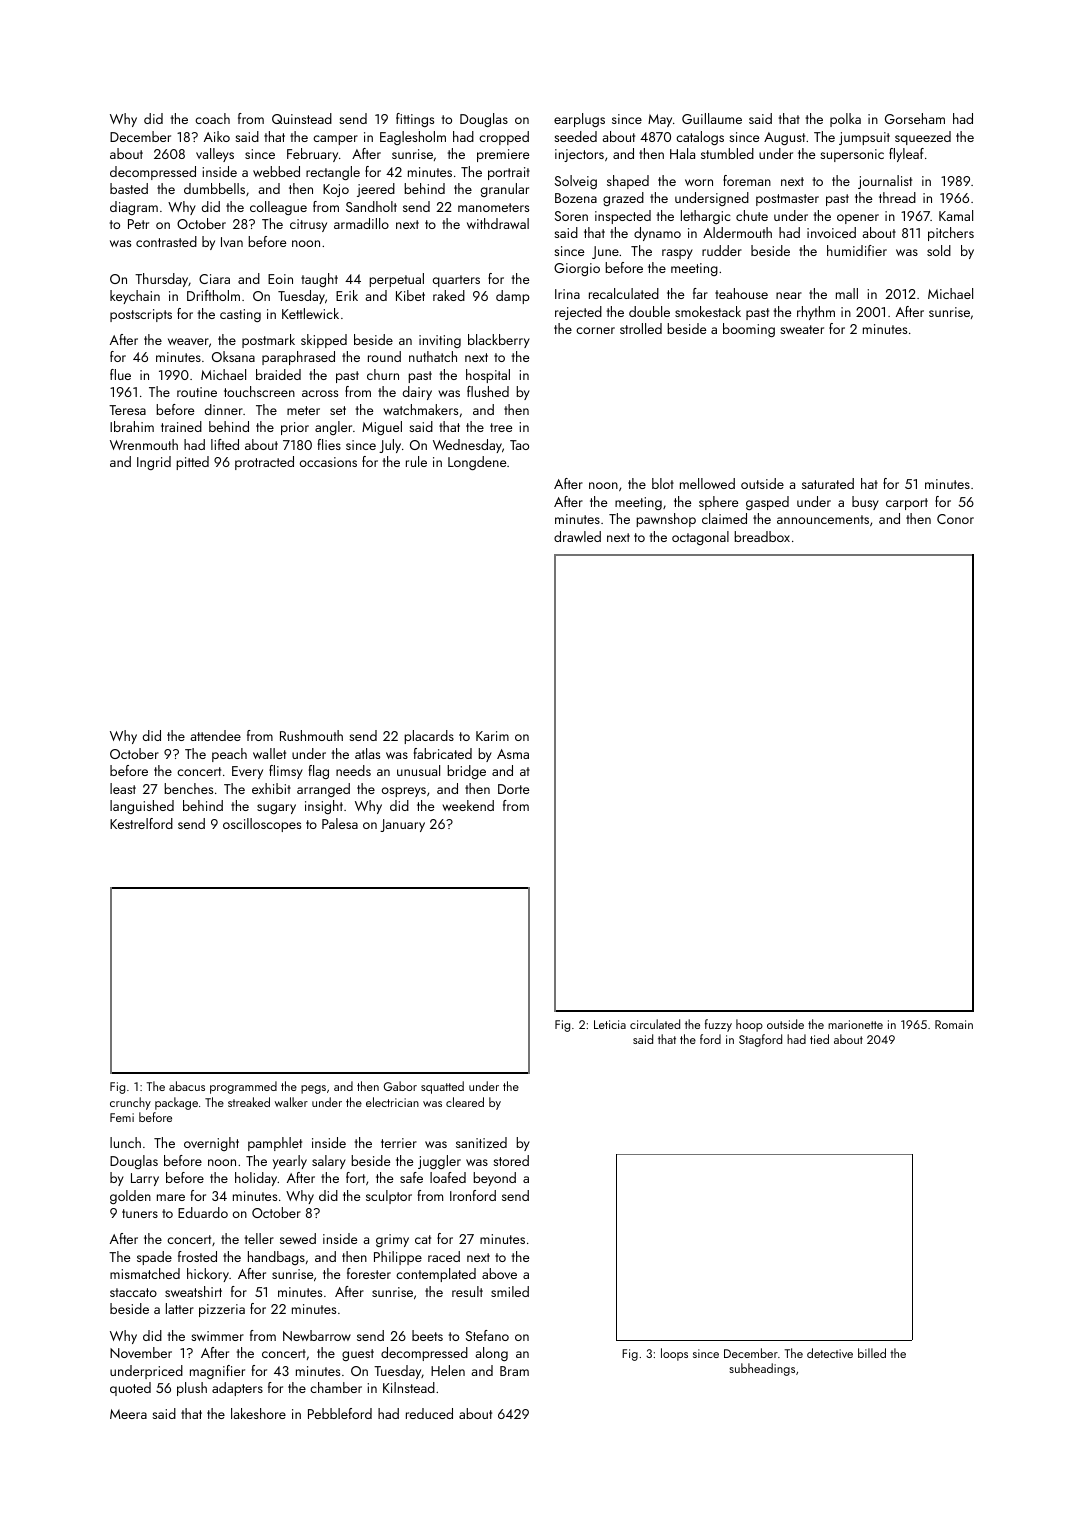 The width and height of the screenshot is (1084, 1533). Describe the element at coordinates (122, 1117) in the screenshot. I see `Femi` at that location.
